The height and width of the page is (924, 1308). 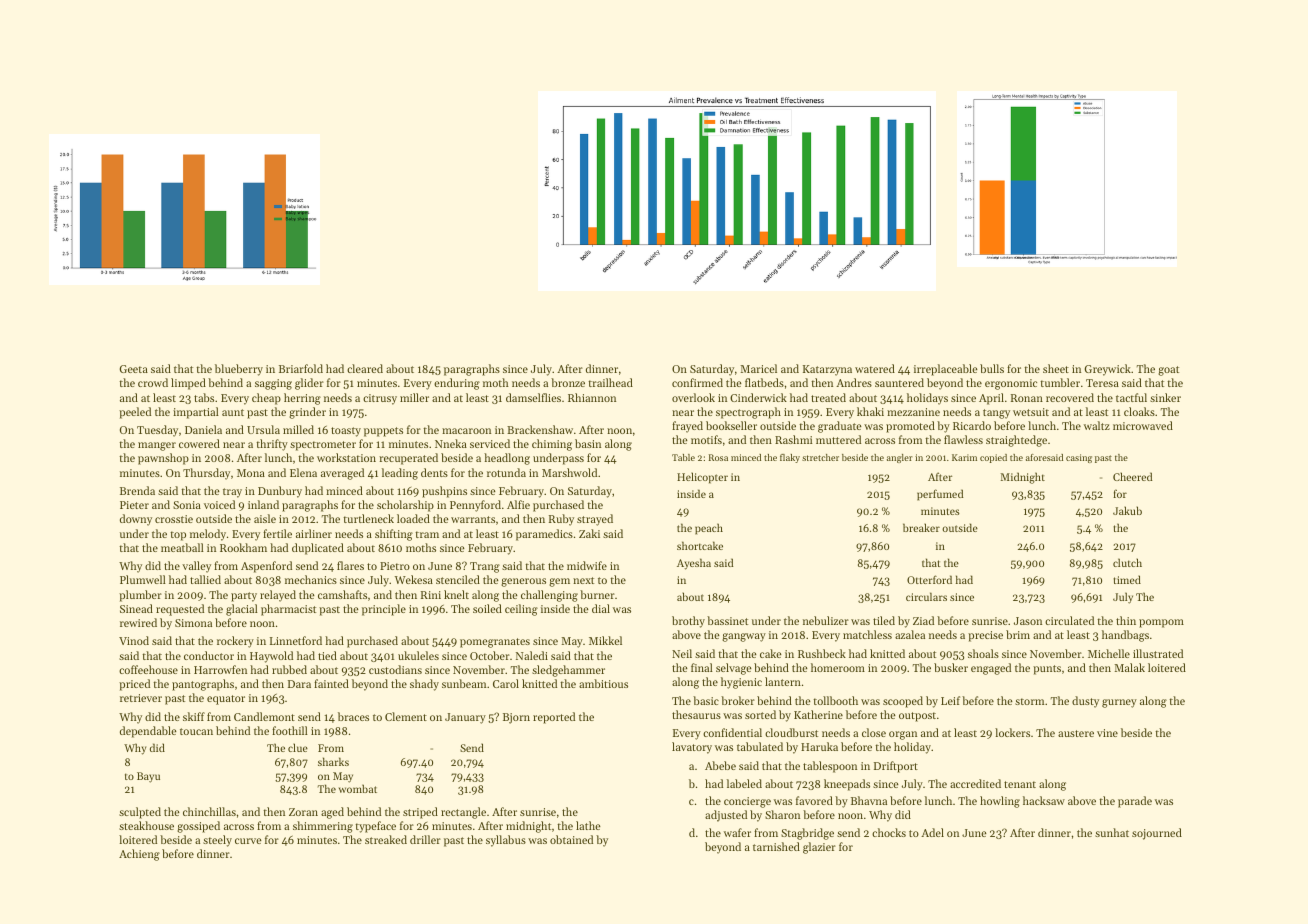 What do you see at coordinates (827, 370) in the page?
I see `Katarzyna` at bounding box center [827, 370].
